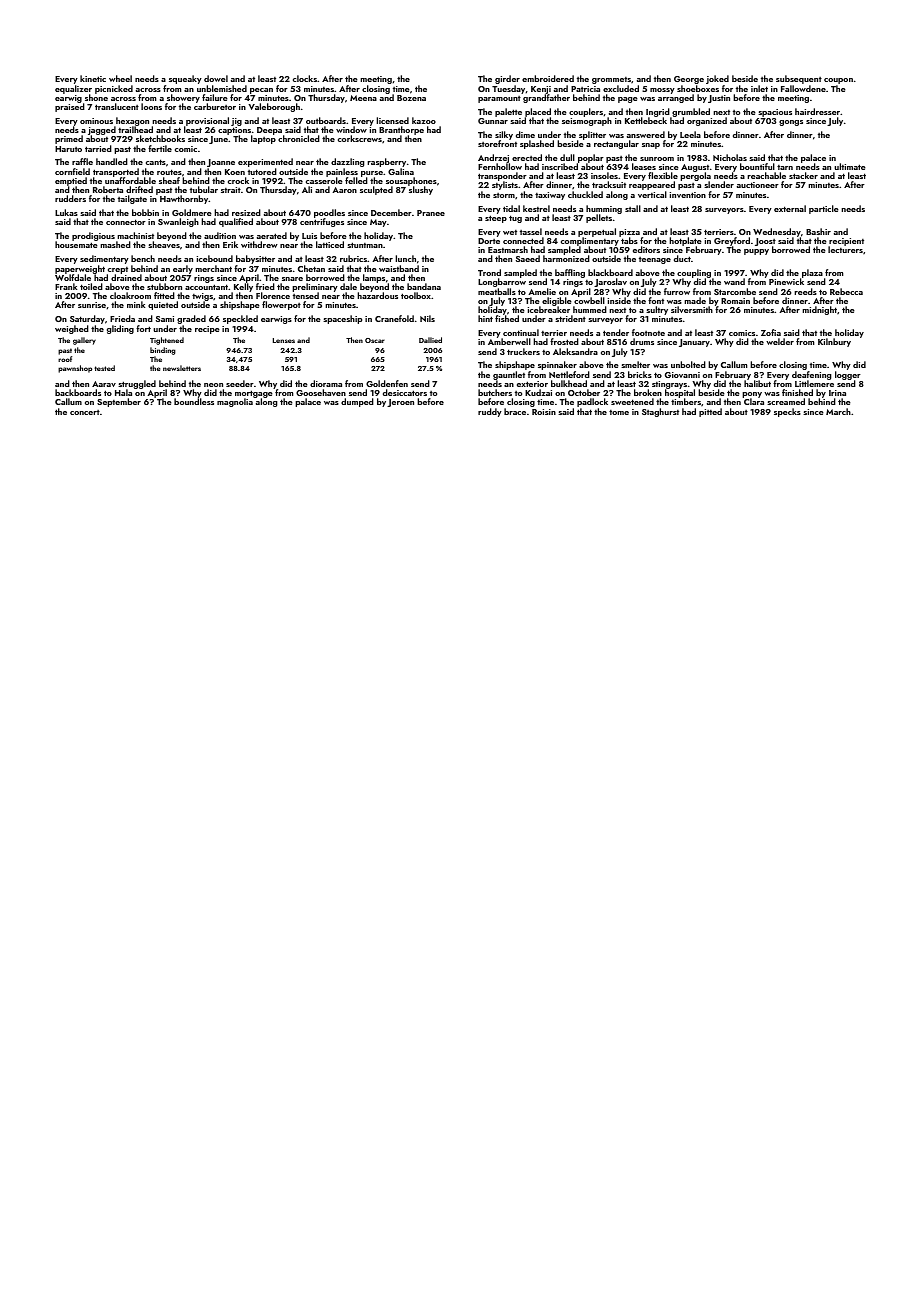  What do you see at coordinates (145, 212) in the screenshot?
I see `bobbin` at bounding box center [145, 212].
